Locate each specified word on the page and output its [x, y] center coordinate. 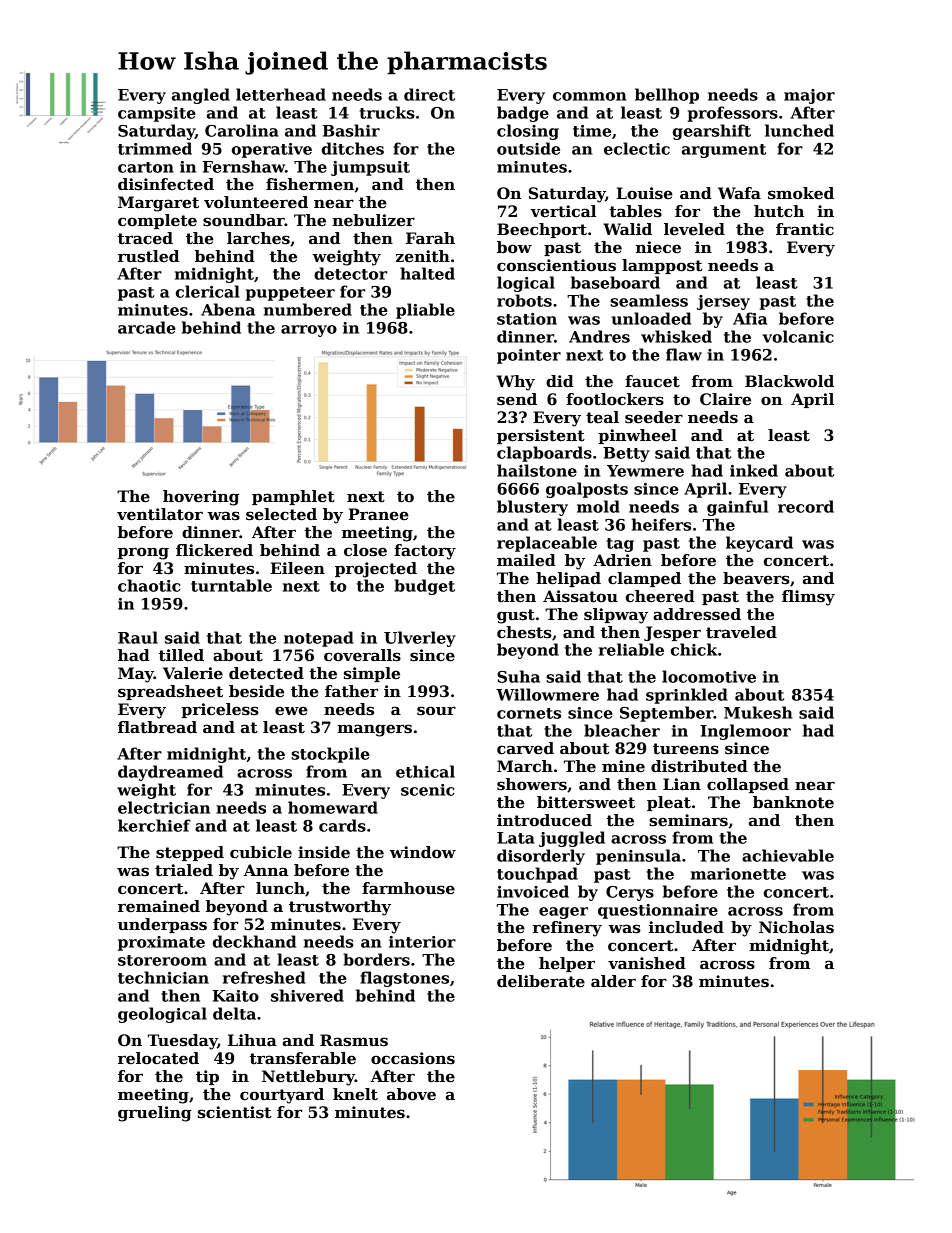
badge [523, 114]
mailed [526, 560]
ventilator [160, 514]
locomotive [709, 676]
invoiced [533, 891]
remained [159, 906]
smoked [801, 193]
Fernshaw [243, 166]
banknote [793, 802]
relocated [158, 1058]
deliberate [541, 981]
